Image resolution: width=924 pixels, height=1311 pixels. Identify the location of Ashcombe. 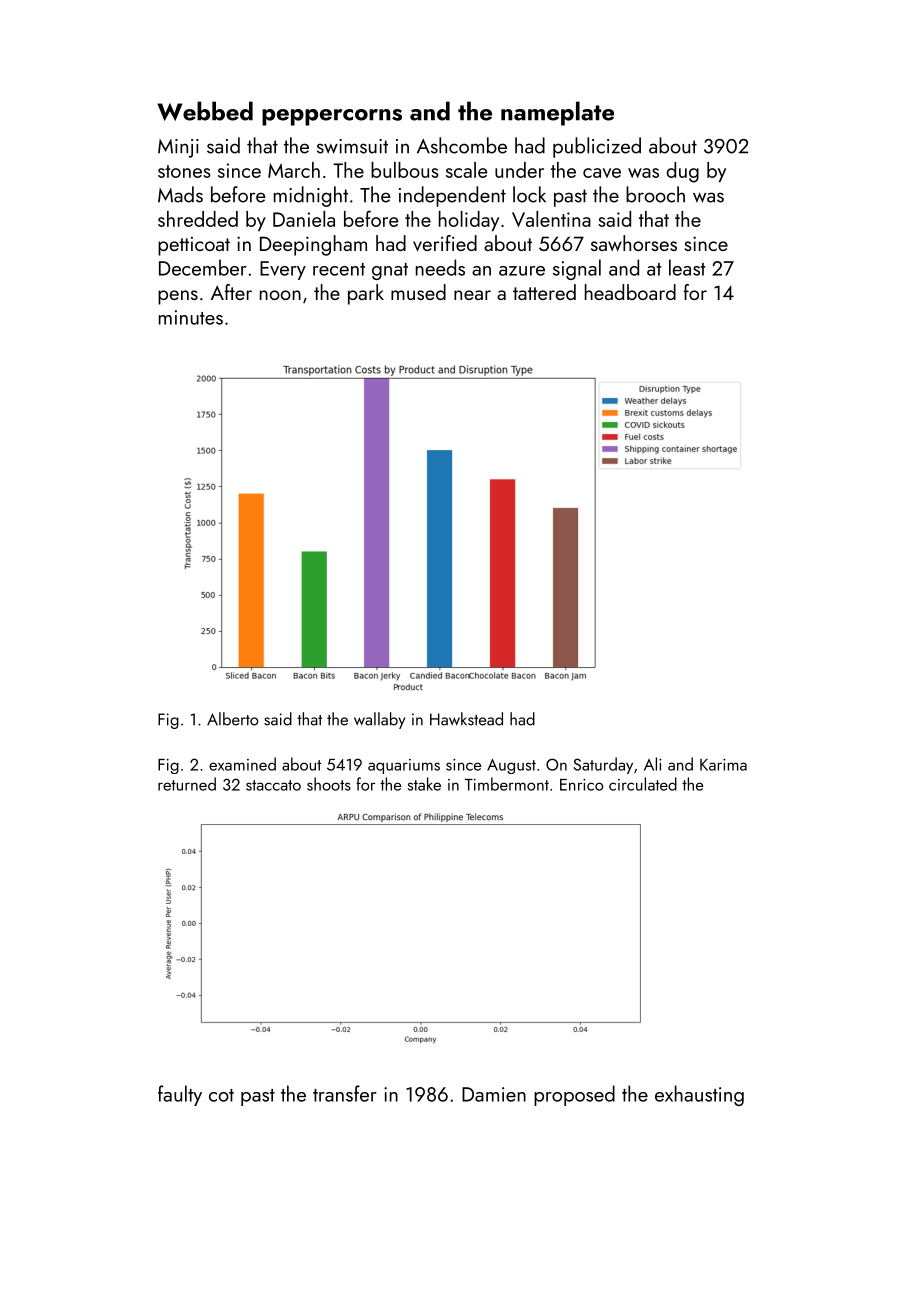
(462, 145).
